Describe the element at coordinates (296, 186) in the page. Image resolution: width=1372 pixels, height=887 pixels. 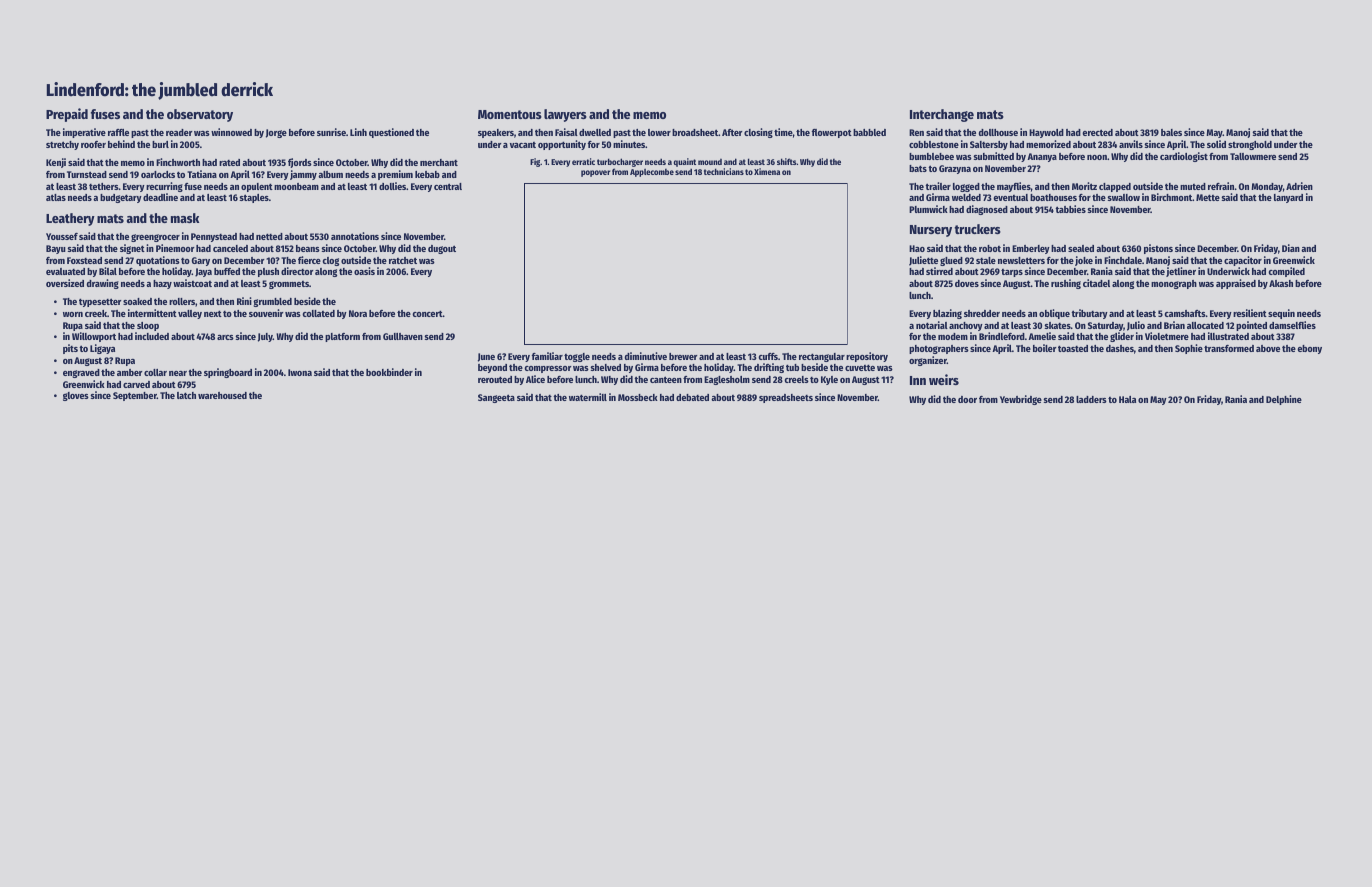
I see `moonbeam` at that location.
